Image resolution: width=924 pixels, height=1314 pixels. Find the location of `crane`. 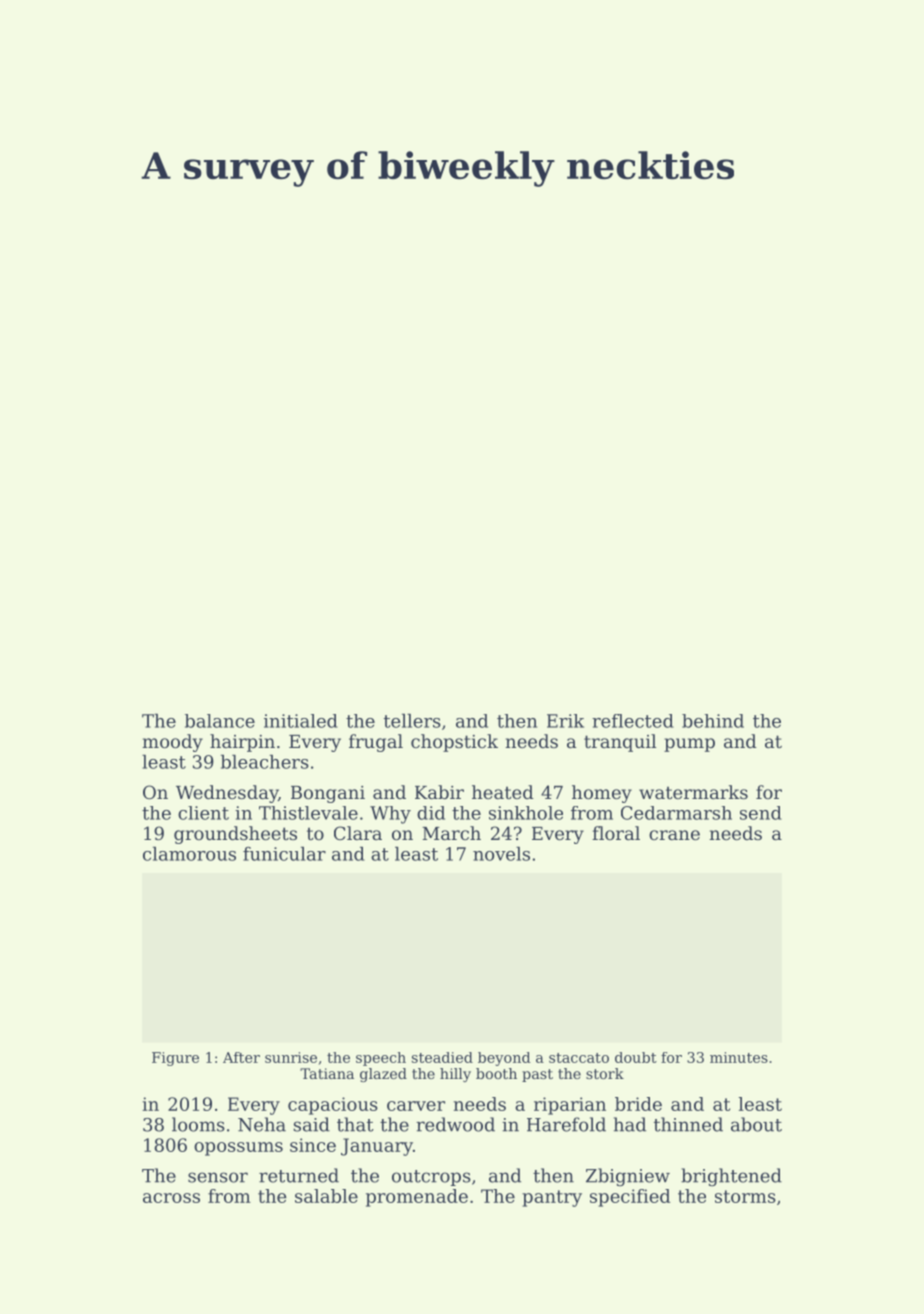

crane is located at coordinates (674, 835).
